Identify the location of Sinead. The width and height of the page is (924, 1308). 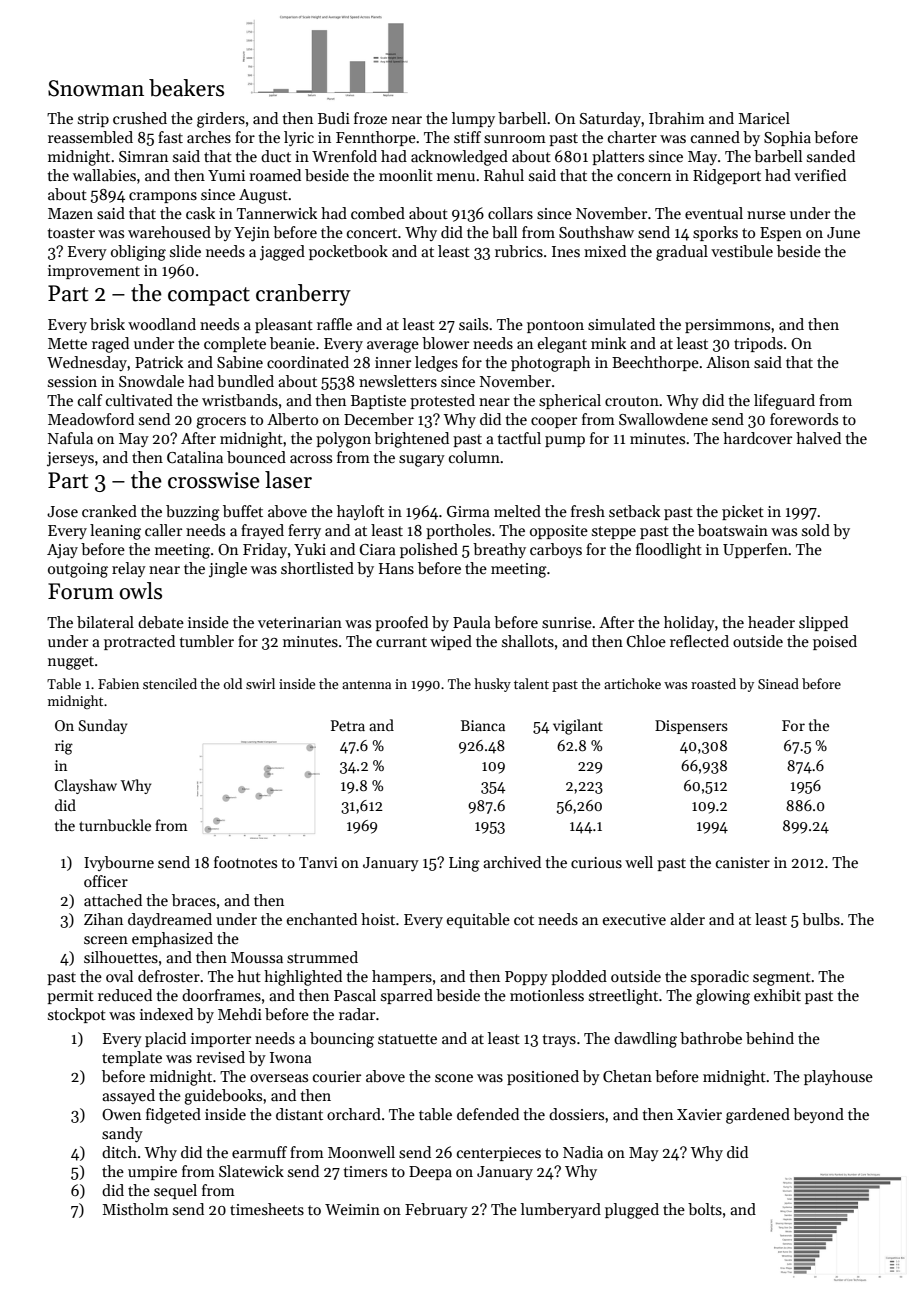
(778, 683).
